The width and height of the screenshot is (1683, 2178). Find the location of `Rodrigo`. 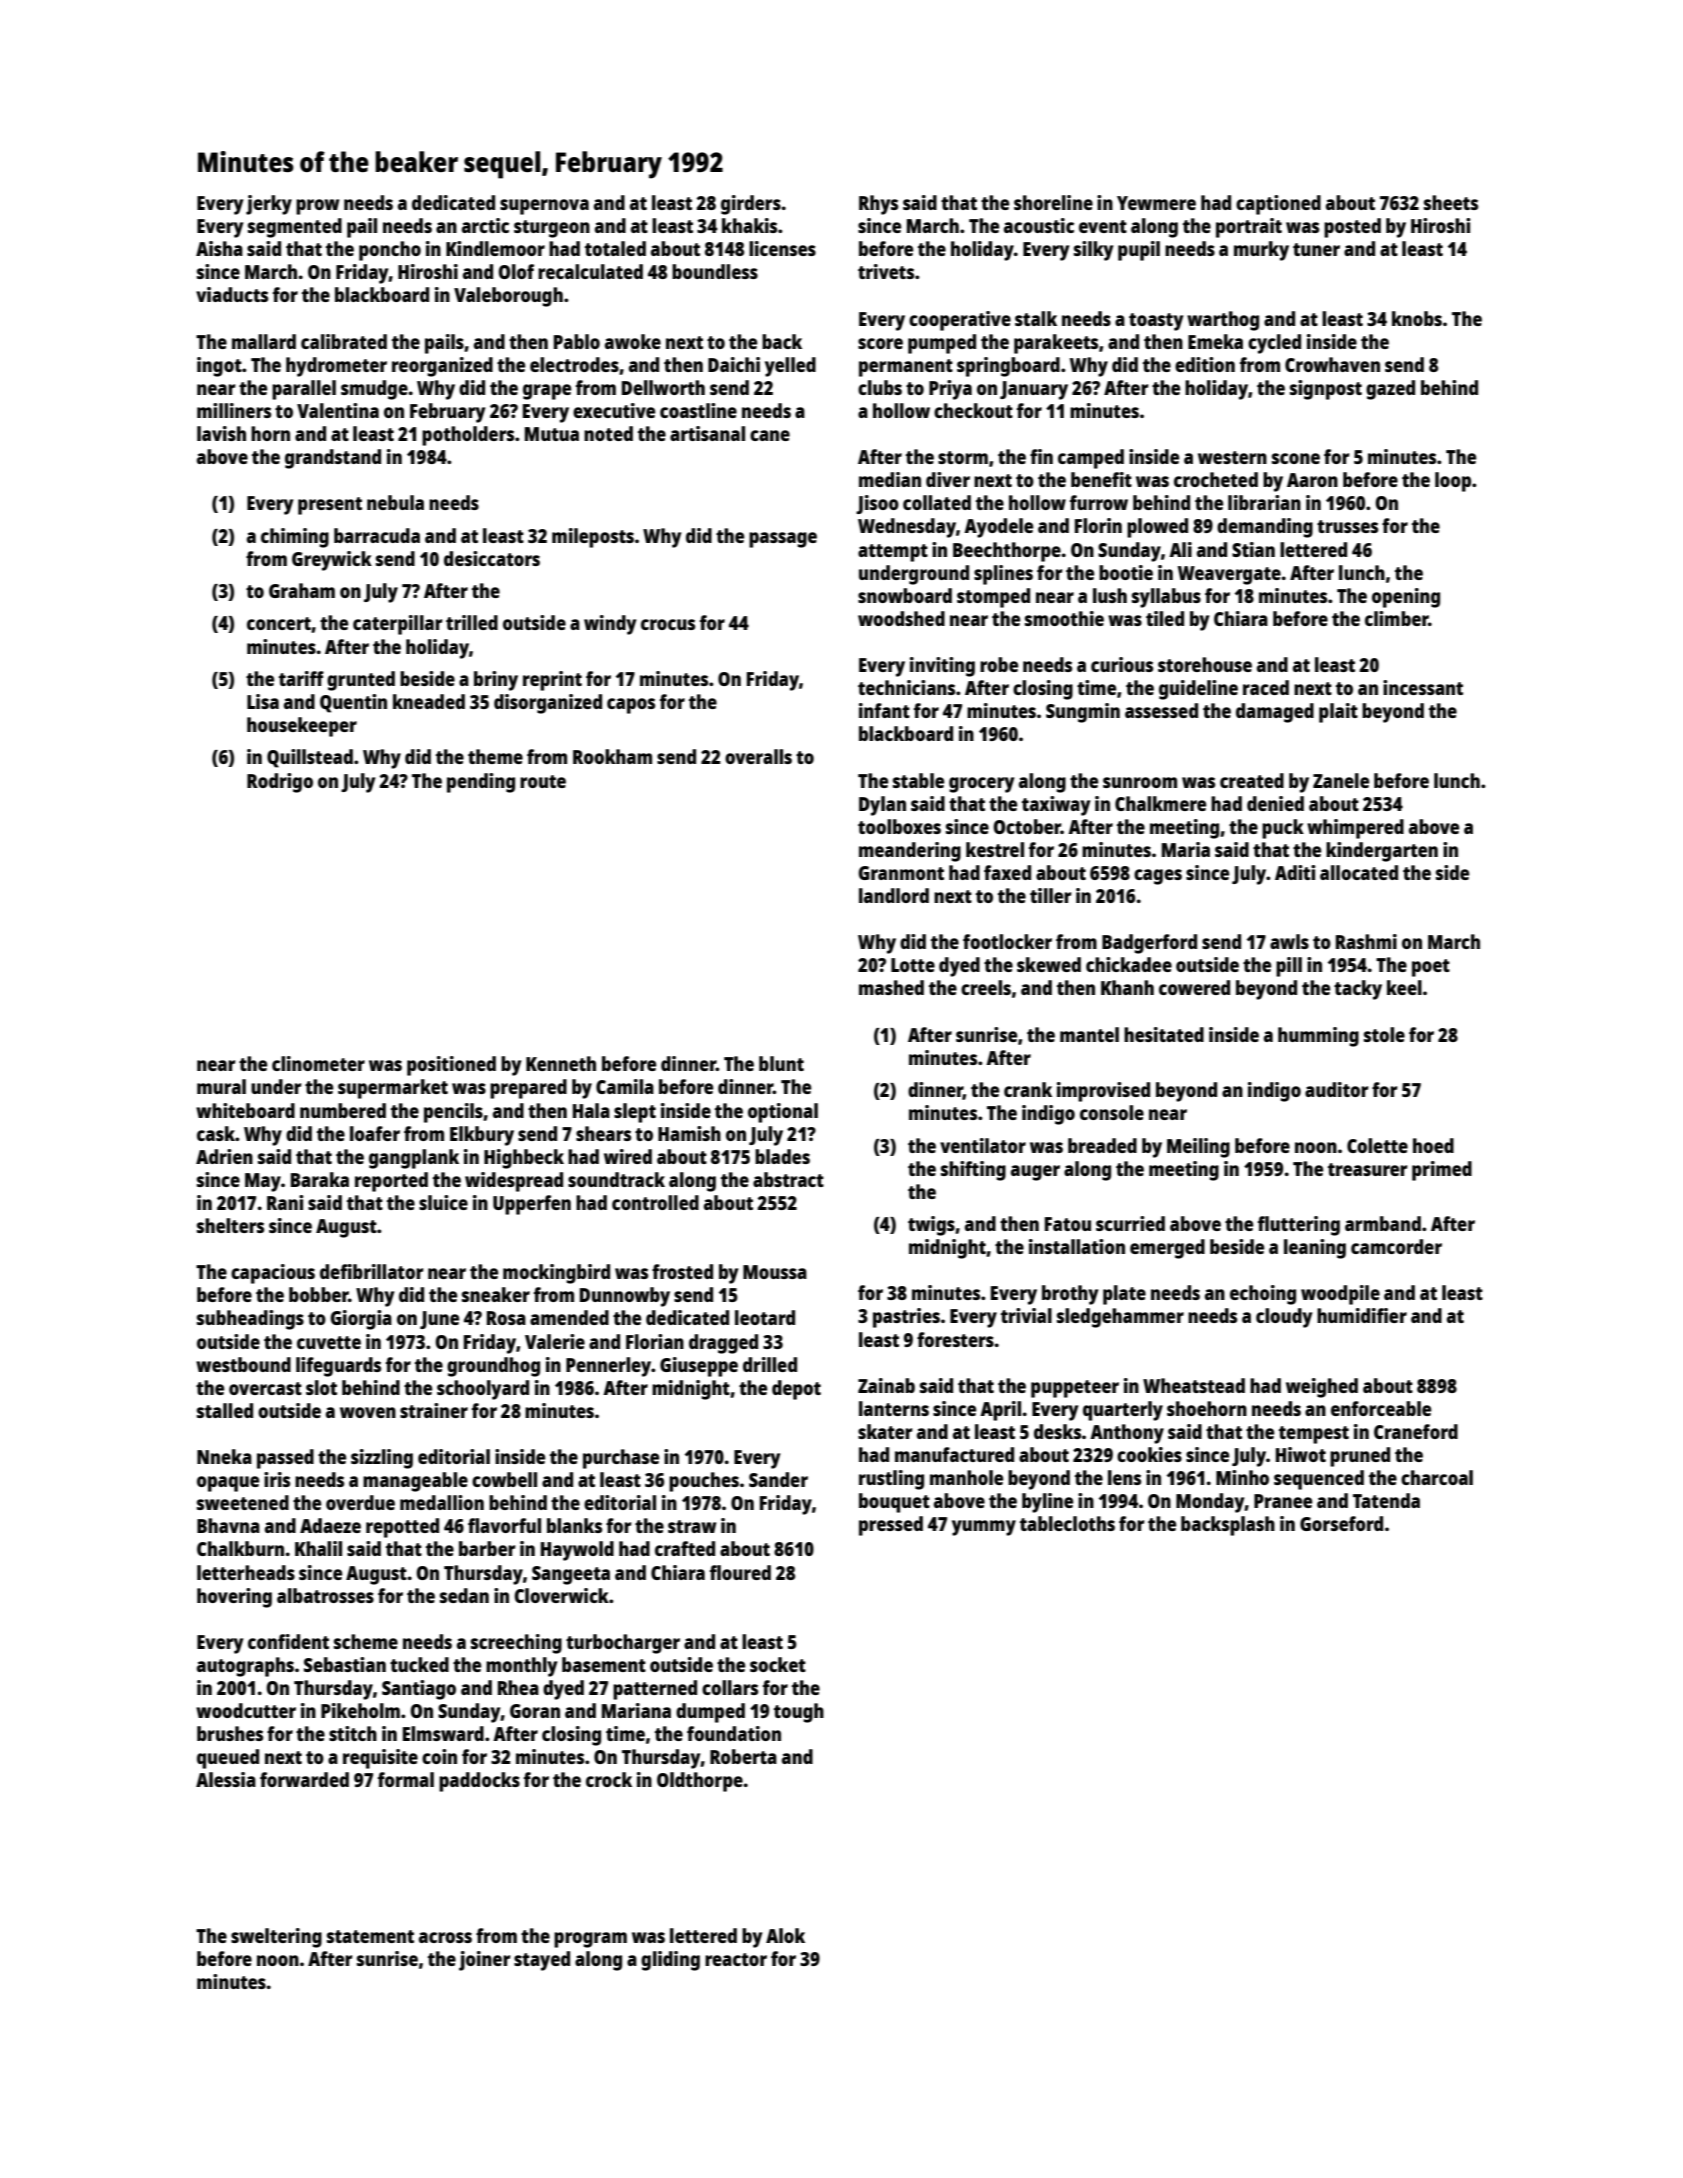

Rodrigo is located at coordinates (280, 783).
